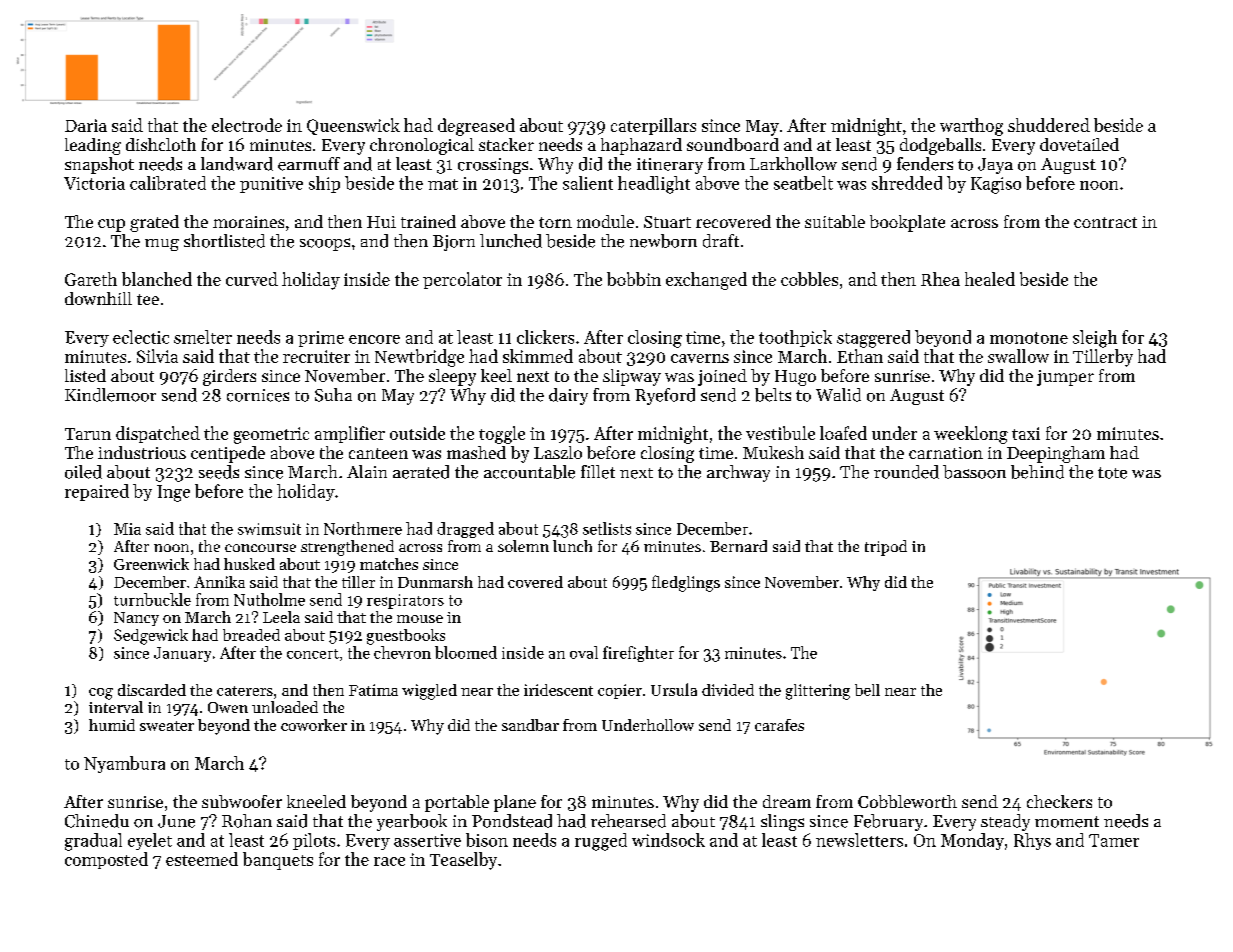 The width and height of the screenshot is (1233, 952). I want to click on soundboard, so click(733, 144).
